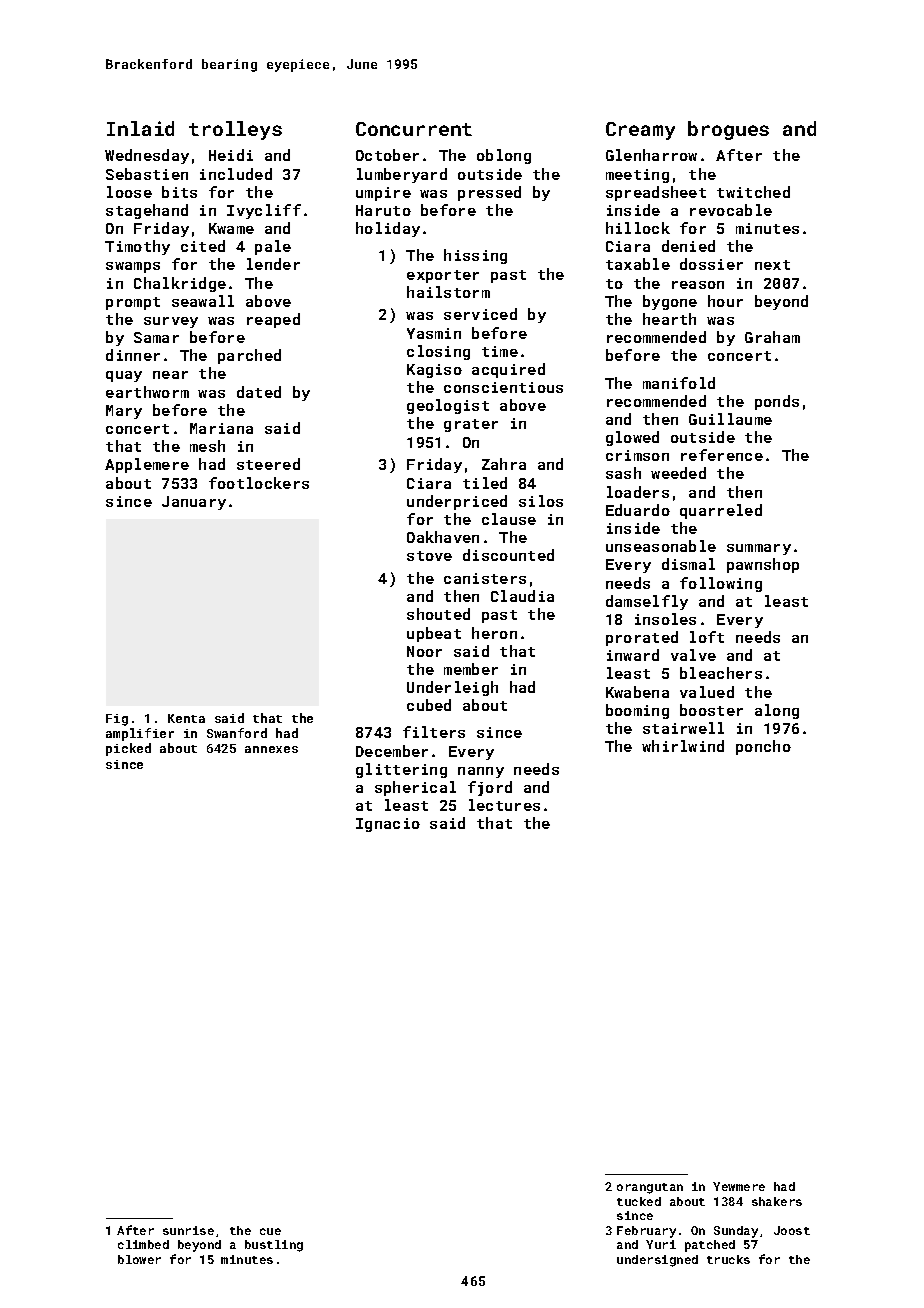  I want to click on Ignacio, so click(388, 825).
